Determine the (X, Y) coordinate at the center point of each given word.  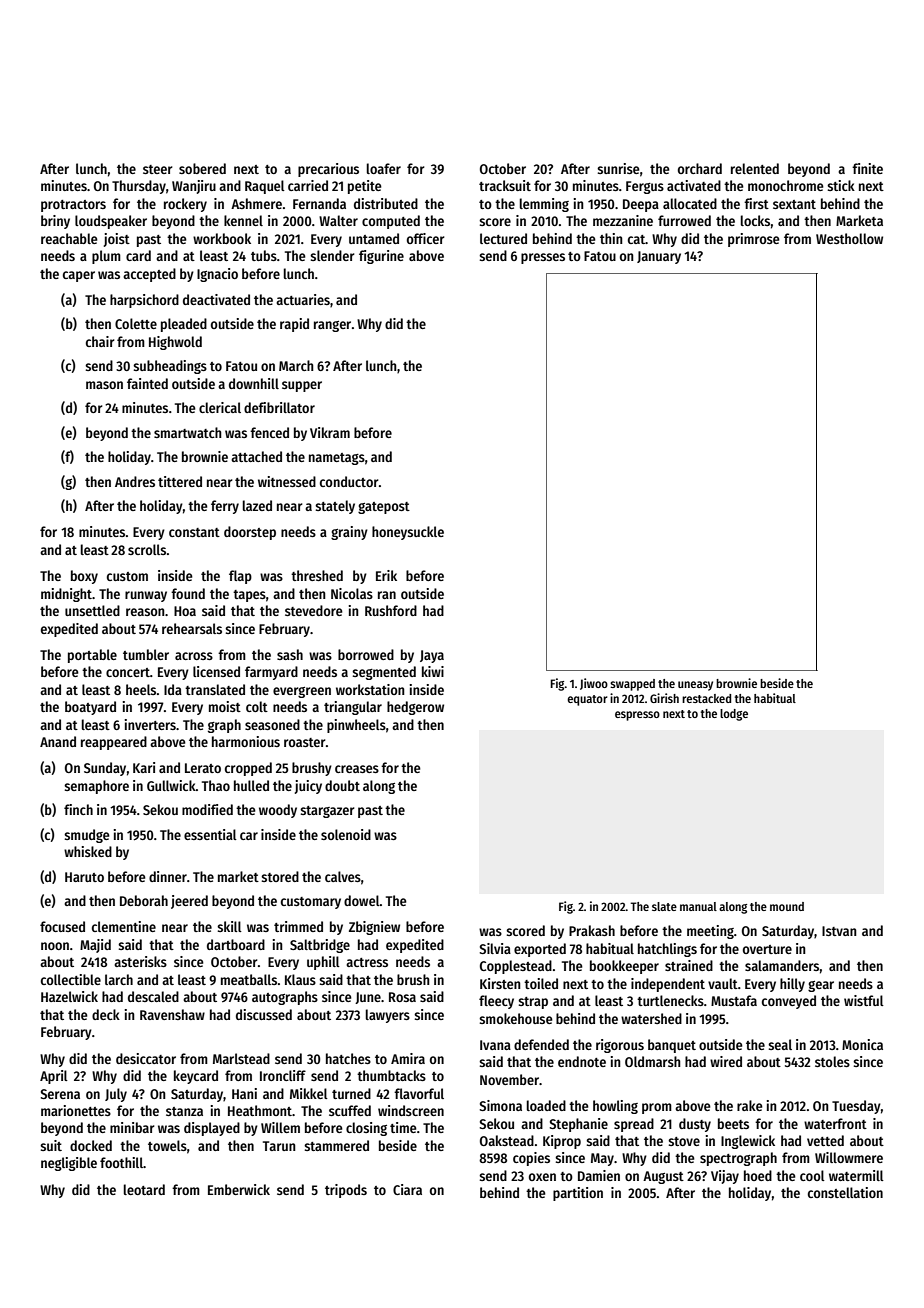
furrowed (684, 220)
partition (578, 1194)
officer (426, 238)
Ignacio (217, 275)
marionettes (76, 1110)
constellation (845, 1192)
